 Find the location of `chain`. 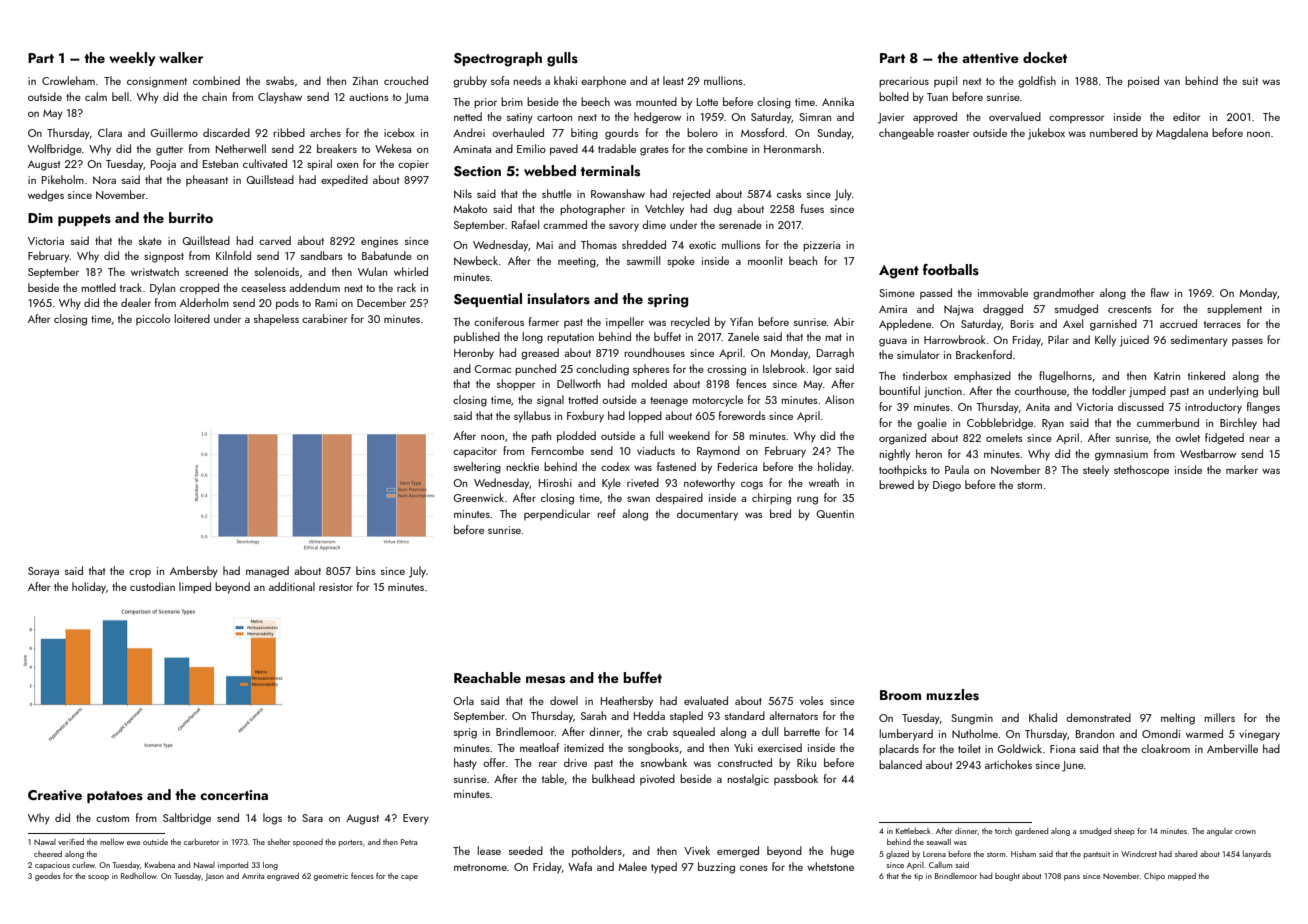

chain is located at coordinates (214, 96).
